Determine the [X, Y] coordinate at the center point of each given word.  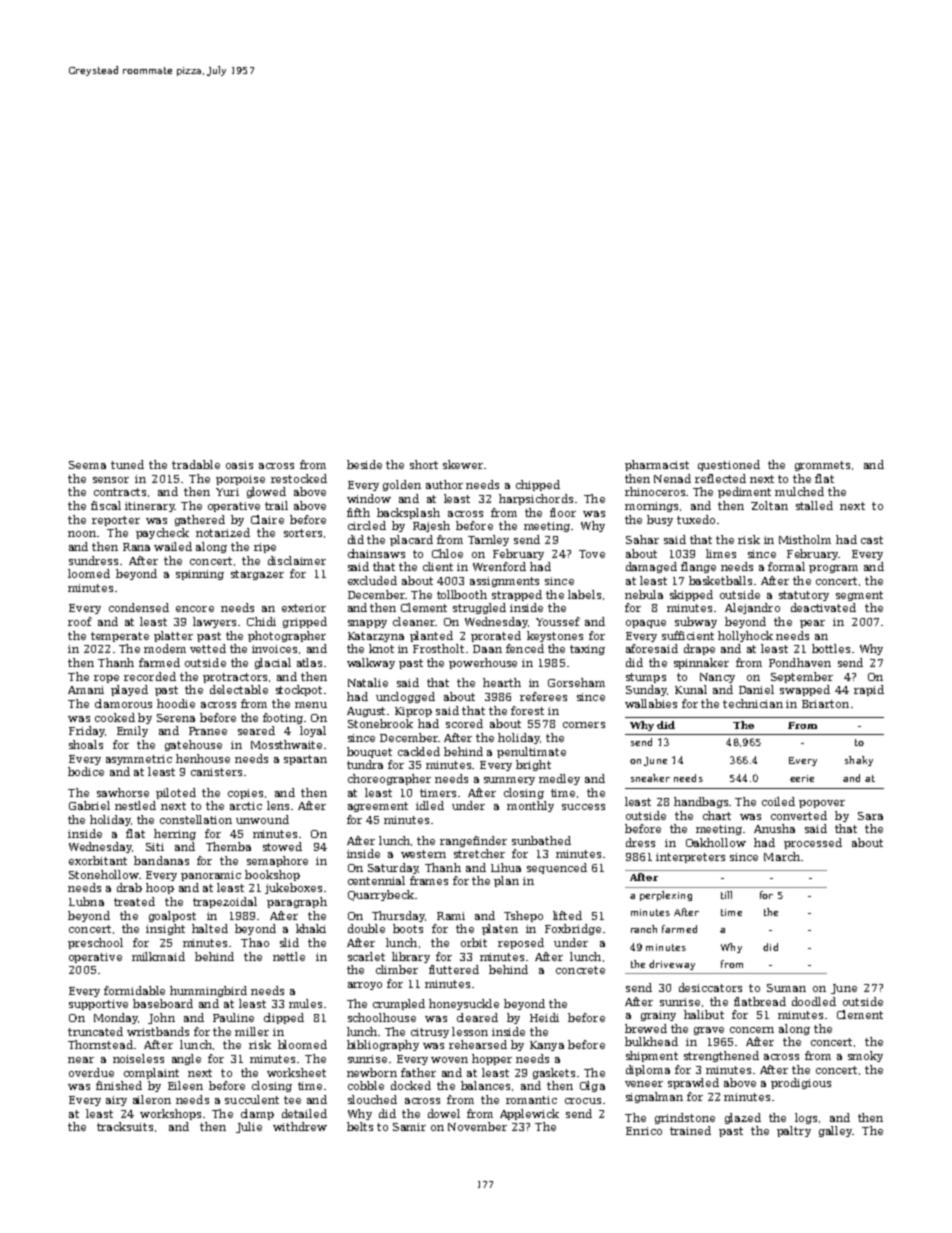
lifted [567, 915]
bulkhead [651, 1041]
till [726, 895]
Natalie [368, 682]
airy [116, 1101]
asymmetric [139, 760]
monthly [530, 806]
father [418, 1072]
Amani [86, 690]
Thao [255, 942]
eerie [802, 778]
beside [364, 464]
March [782, 856]
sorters [303, 533]
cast [872, 540]
